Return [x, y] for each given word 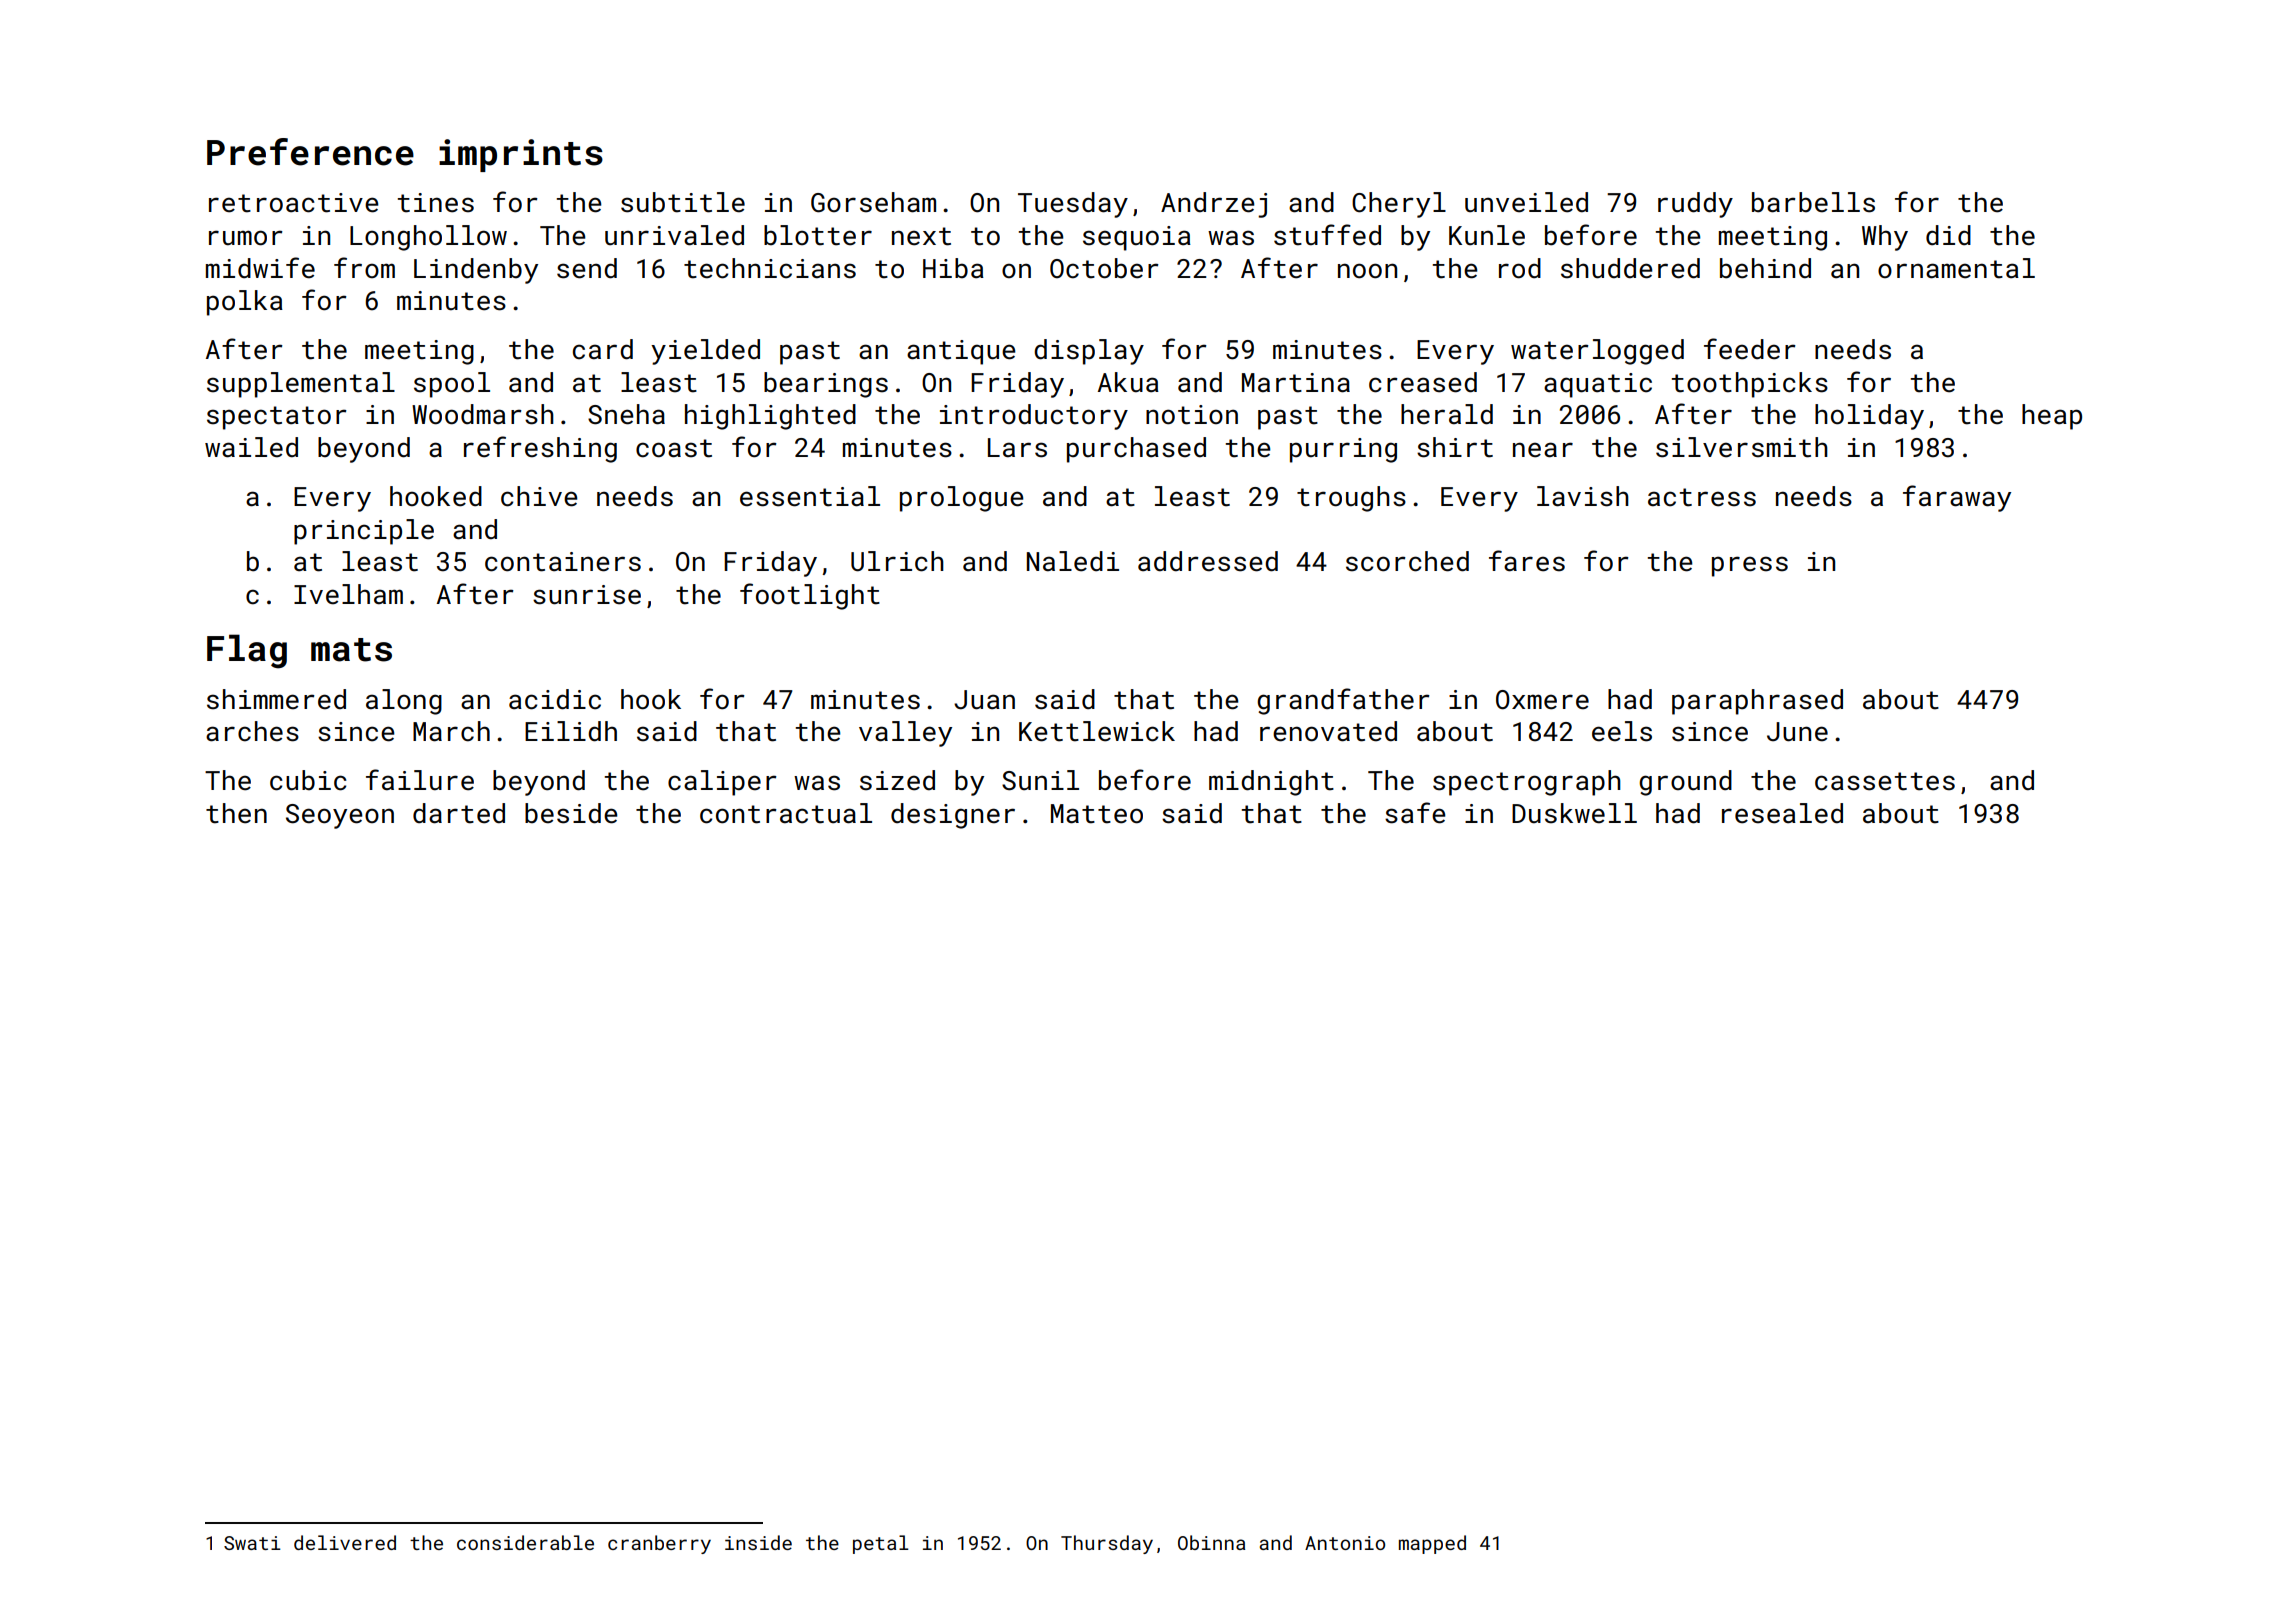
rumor [246, 238]
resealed [1782, 813]
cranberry [659, 1544]
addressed [1208, 561]
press [1750, 566]
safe [1415, 813]
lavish [1583, 496]
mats [351, 650]
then [236, 813]
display [1089, 352]
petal [881, 1544]
